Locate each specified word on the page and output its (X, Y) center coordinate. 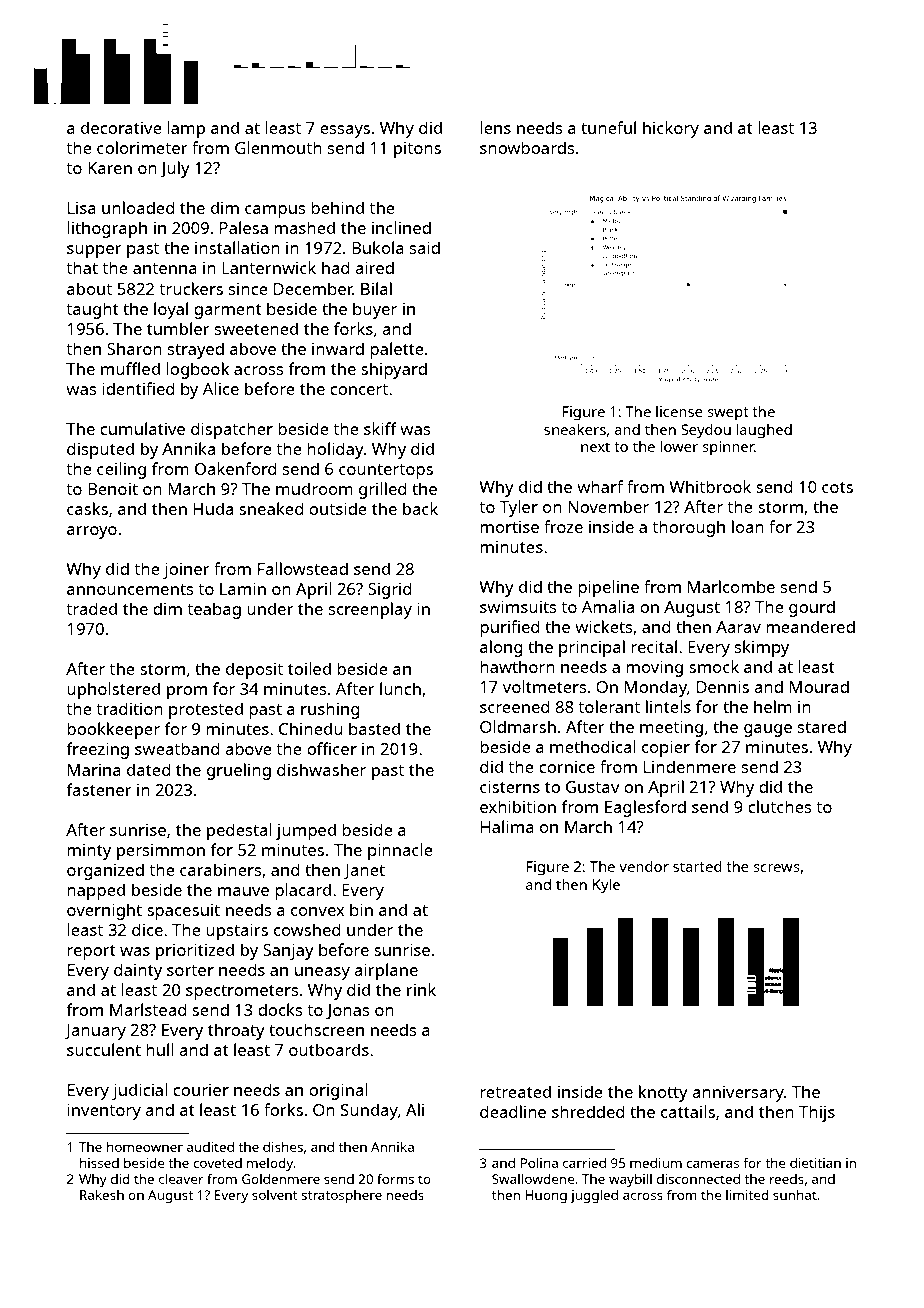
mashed (304, 227)
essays (345, 131)
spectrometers (242, 992)
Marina (94, 770)
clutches (780, 806)
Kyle (606, 886)
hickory (671, 129)
